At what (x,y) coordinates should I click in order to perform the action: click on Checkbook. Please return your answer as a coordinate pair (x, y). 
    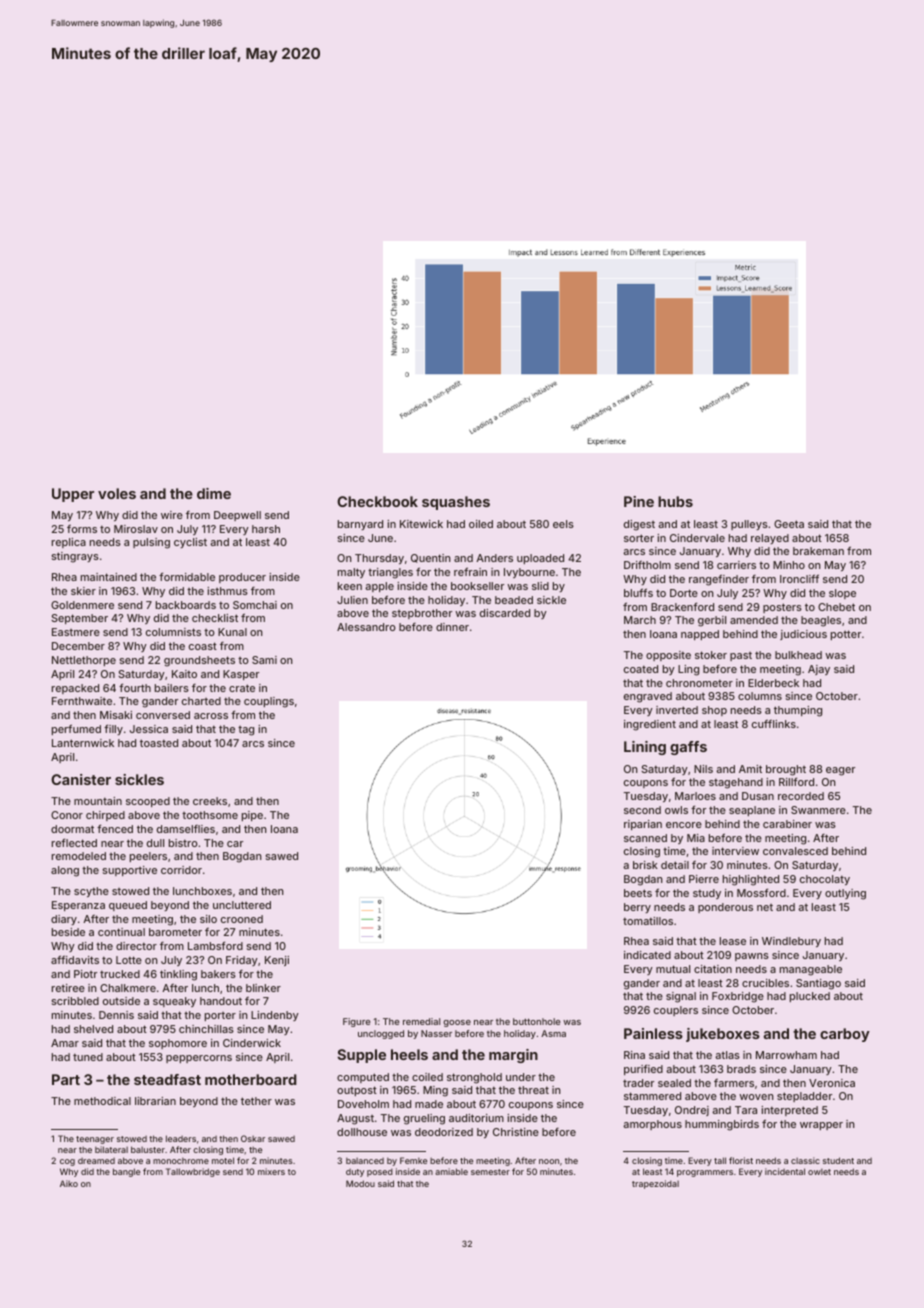
    Looking at the image, I should click on (377, 501).
